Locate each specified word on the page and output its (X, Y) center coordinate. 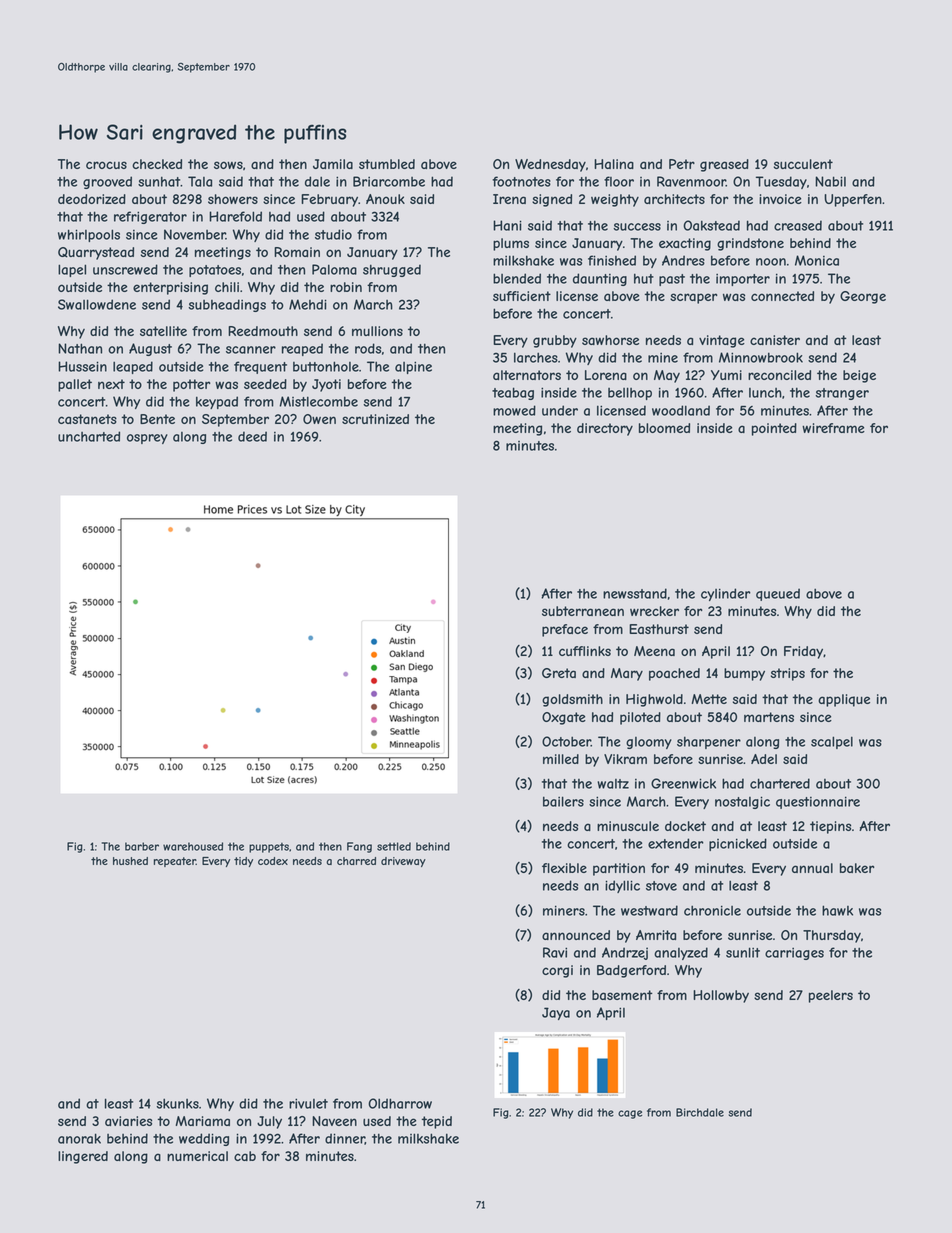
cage (630, 1114)
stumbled (387, 164)
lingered (83, 1157)
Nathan (80, 348)
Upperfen (853, 200)
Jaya (556, 1013)
